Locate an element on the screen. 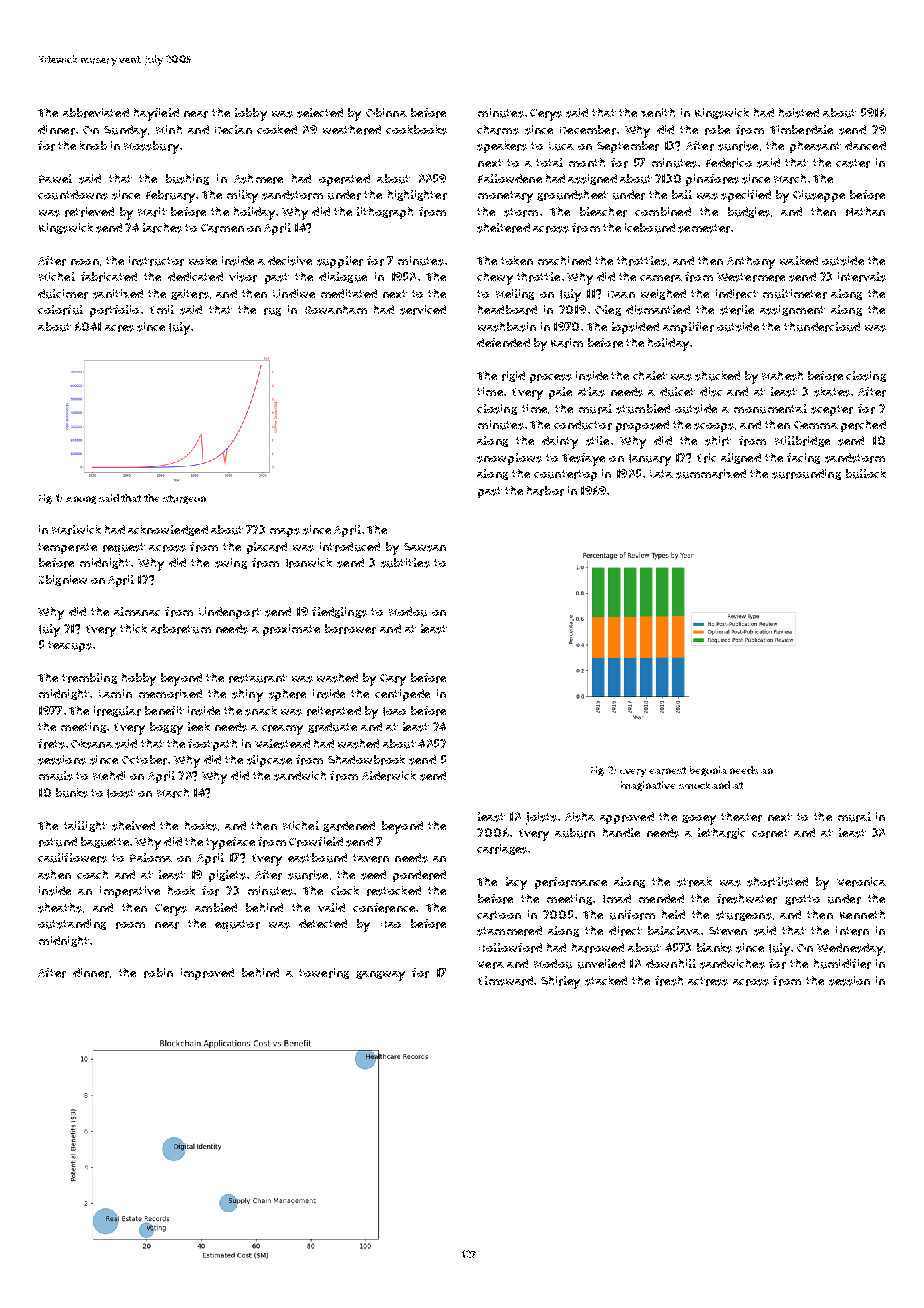  abbreviated is located at coordinates (96, 113).
